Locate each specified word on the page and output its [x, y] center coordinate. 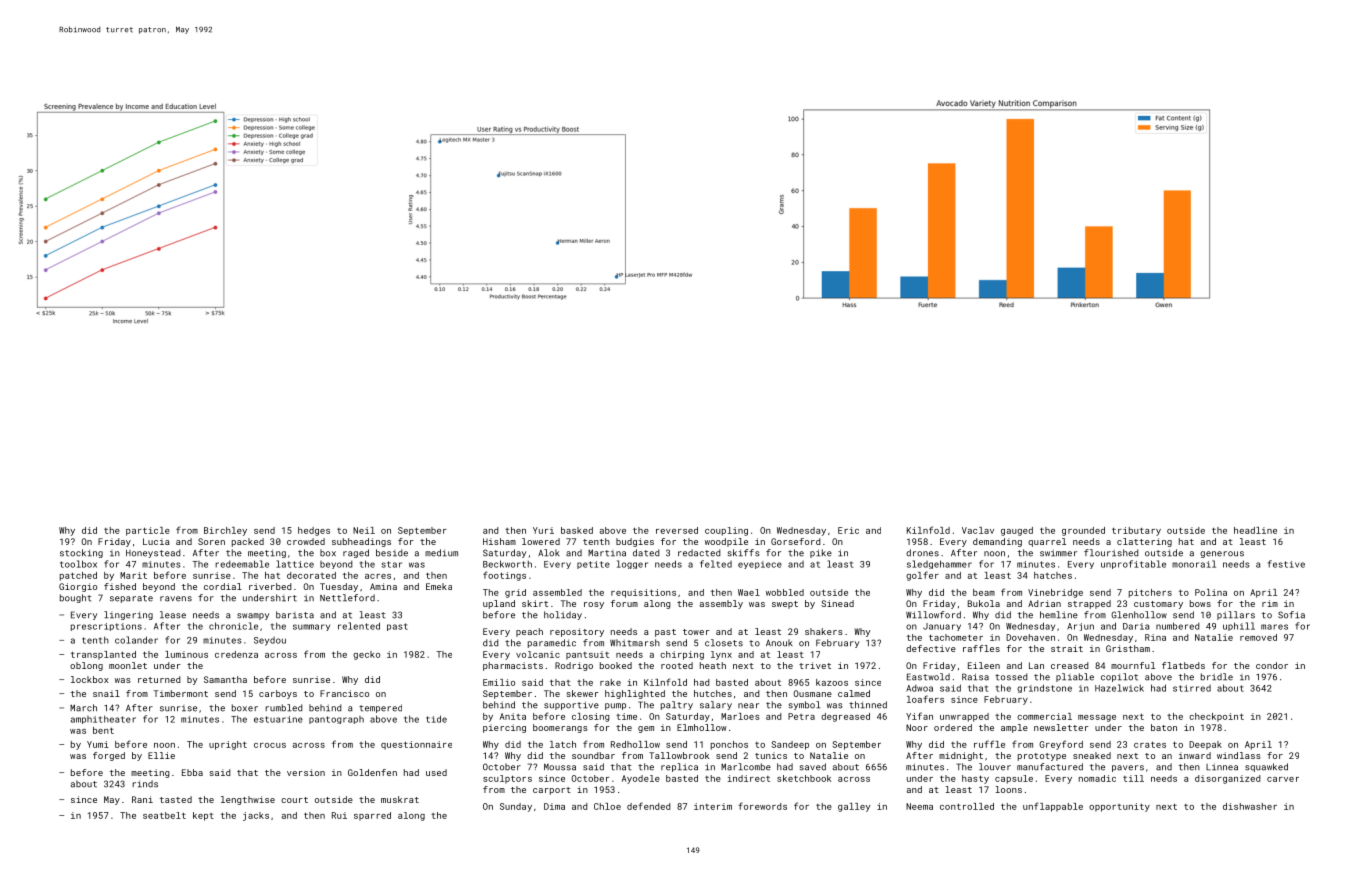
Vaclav [978, 530]
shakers [824, 631]
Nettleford [347, 598]
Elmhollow [701, 727]
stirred [1192, 688]
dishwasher [1250, 806]
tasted [176, 799]
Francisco [344, 693]
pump [615, 706]
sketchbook [804, 778]
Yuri [543, 530]
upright [228, 745]
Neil [364, 530]
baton [1164, 727]
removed [1258, 637]
